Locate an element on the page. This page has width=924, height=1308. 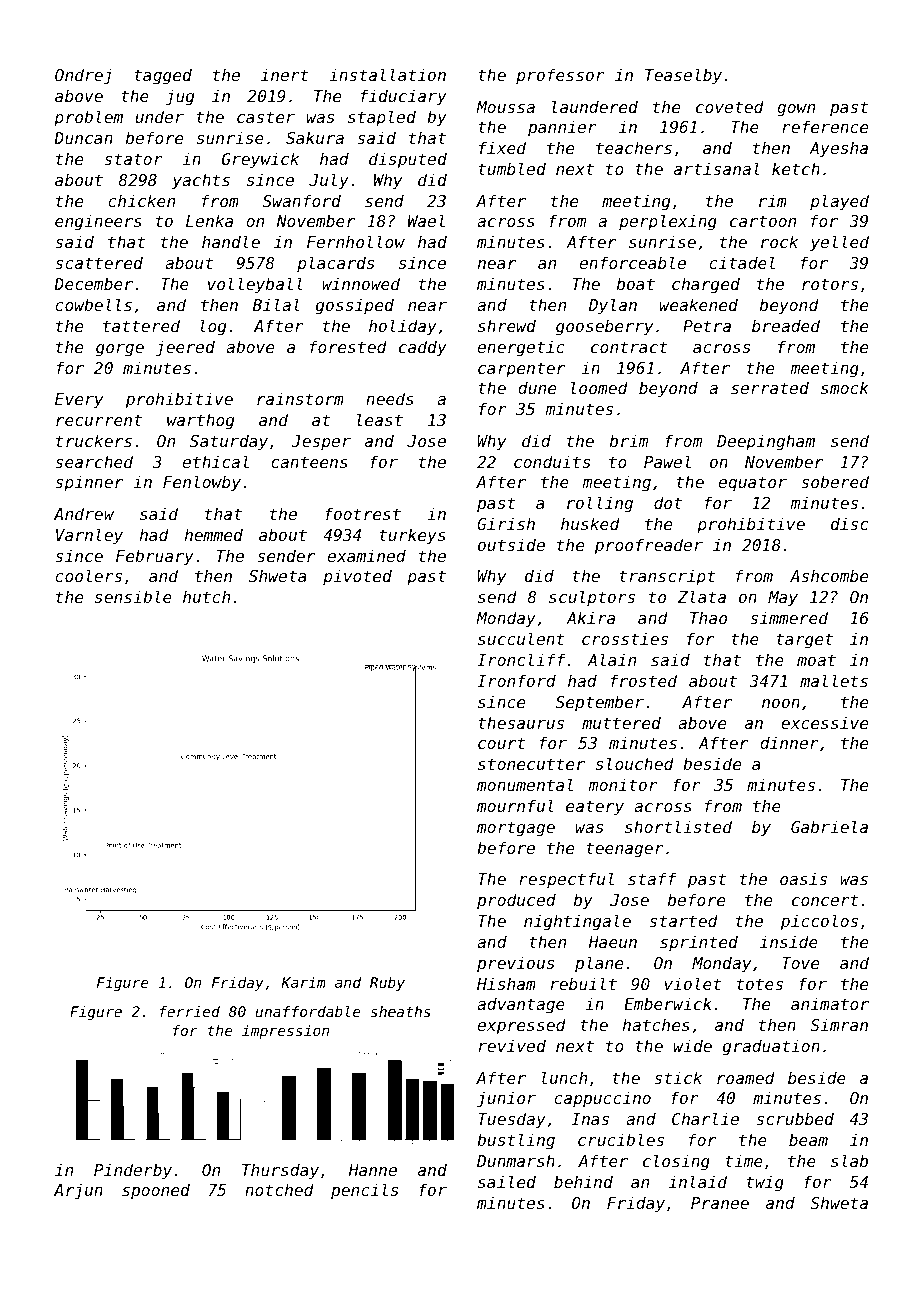
volleyball is located at coordinates (255, 285).
